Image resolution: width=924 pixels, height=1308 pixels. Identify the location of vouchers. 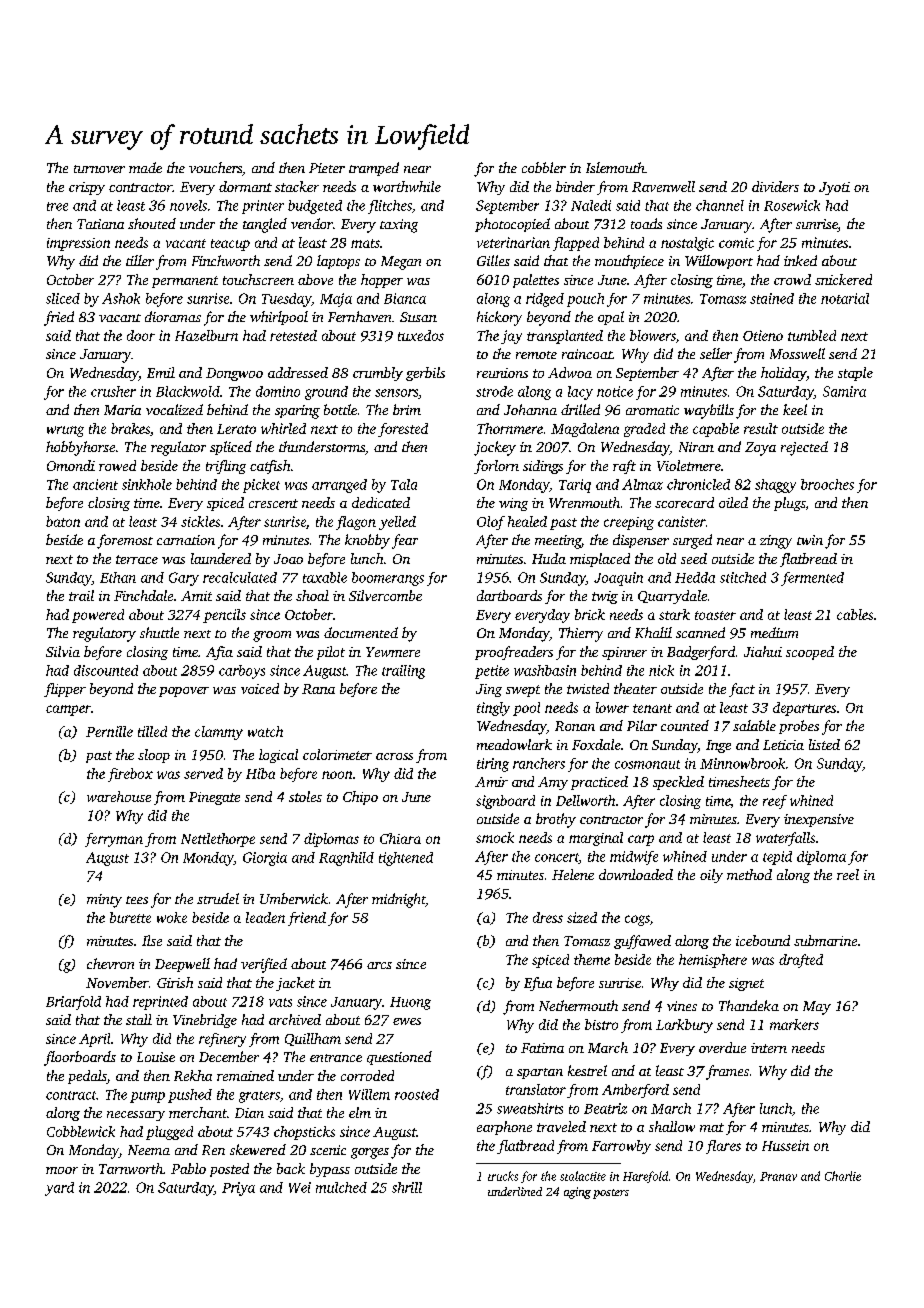
(215, 167).
